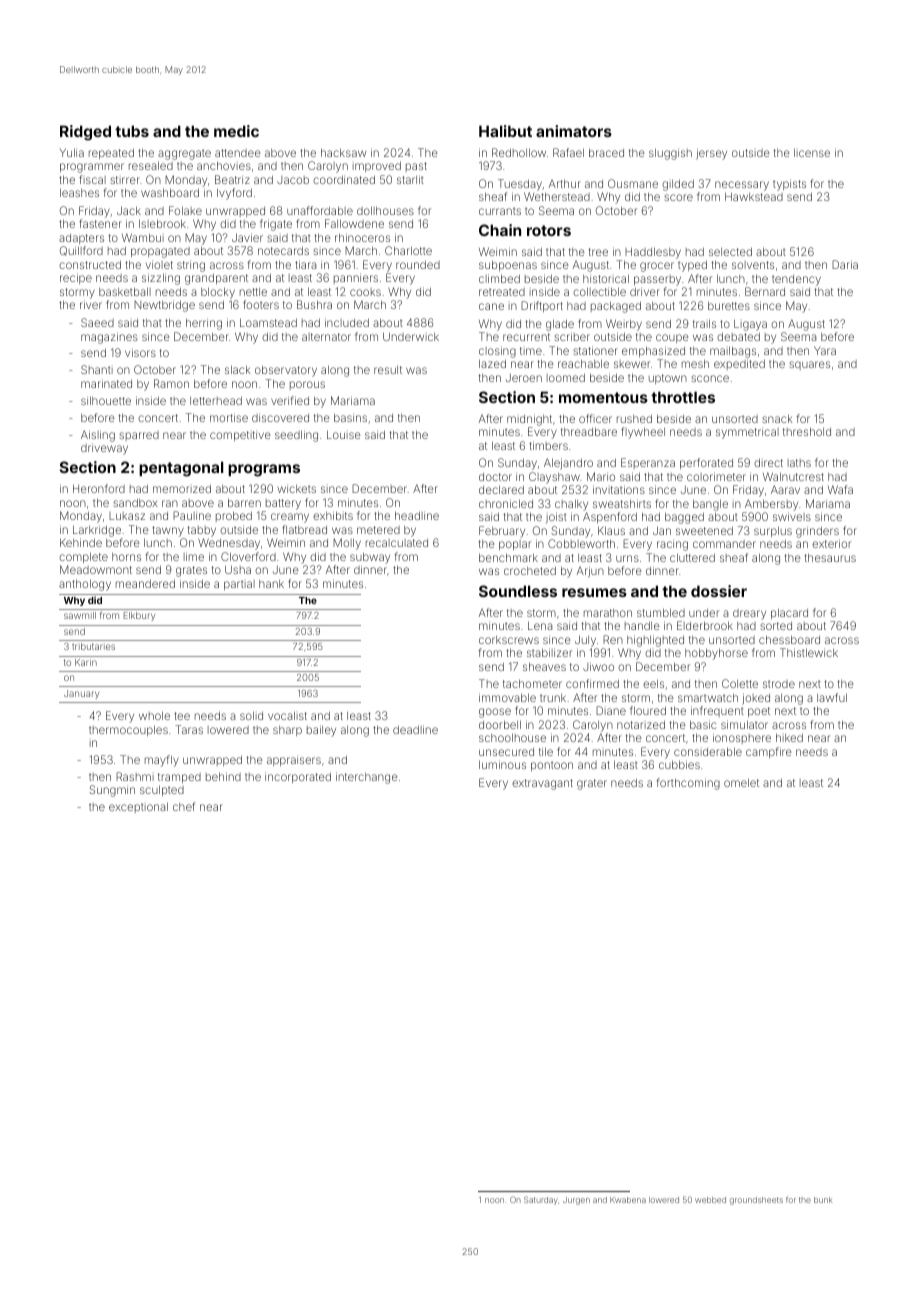 The width and height of the screenshot is (924, 1308). Describe the element at coordinates (812, 152) in the screenshot. I see `license` at that location.
